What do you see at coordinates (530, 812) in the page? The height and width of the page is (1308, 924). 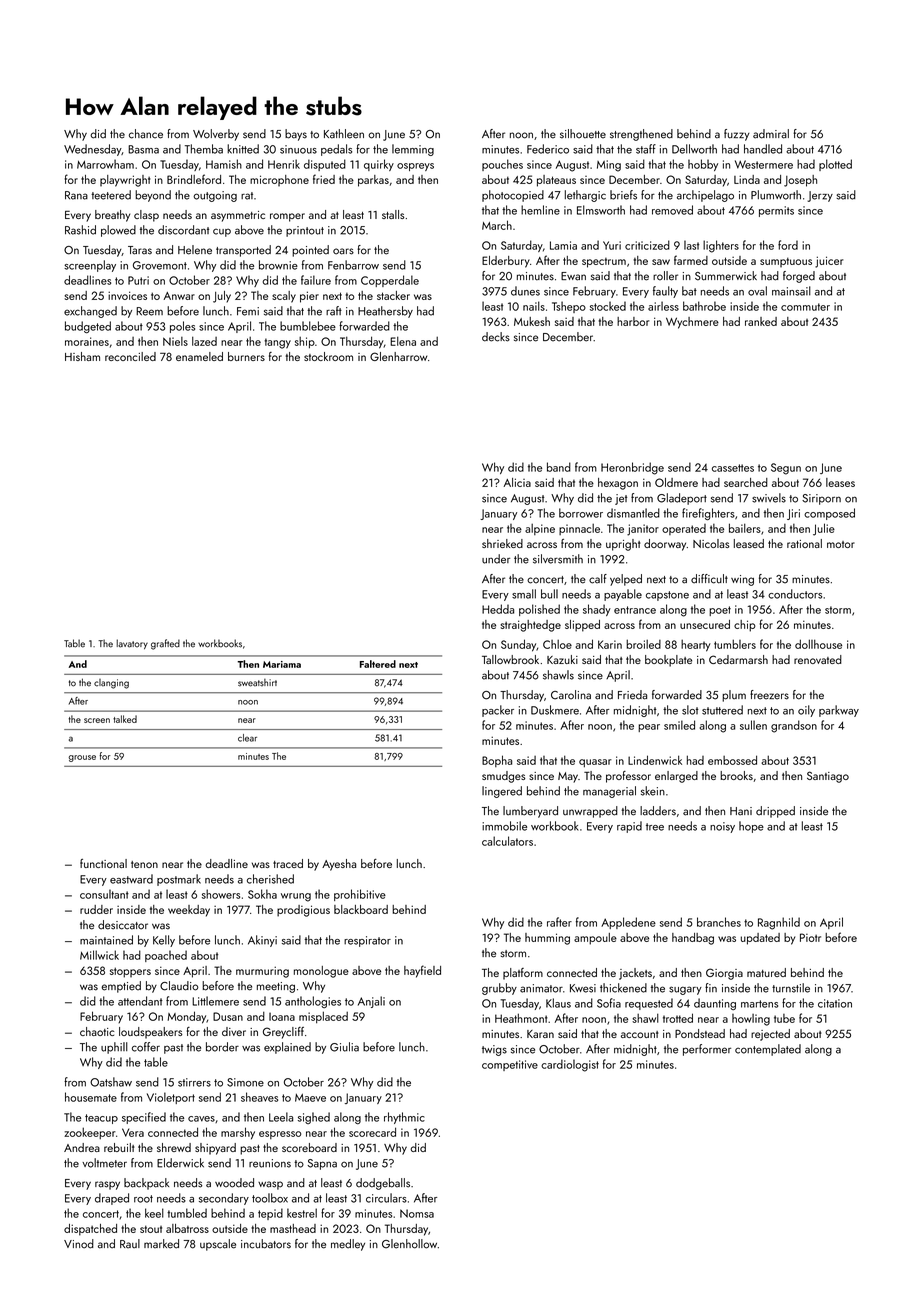 I see `lumberyard` at bounding box center [530, 812].
